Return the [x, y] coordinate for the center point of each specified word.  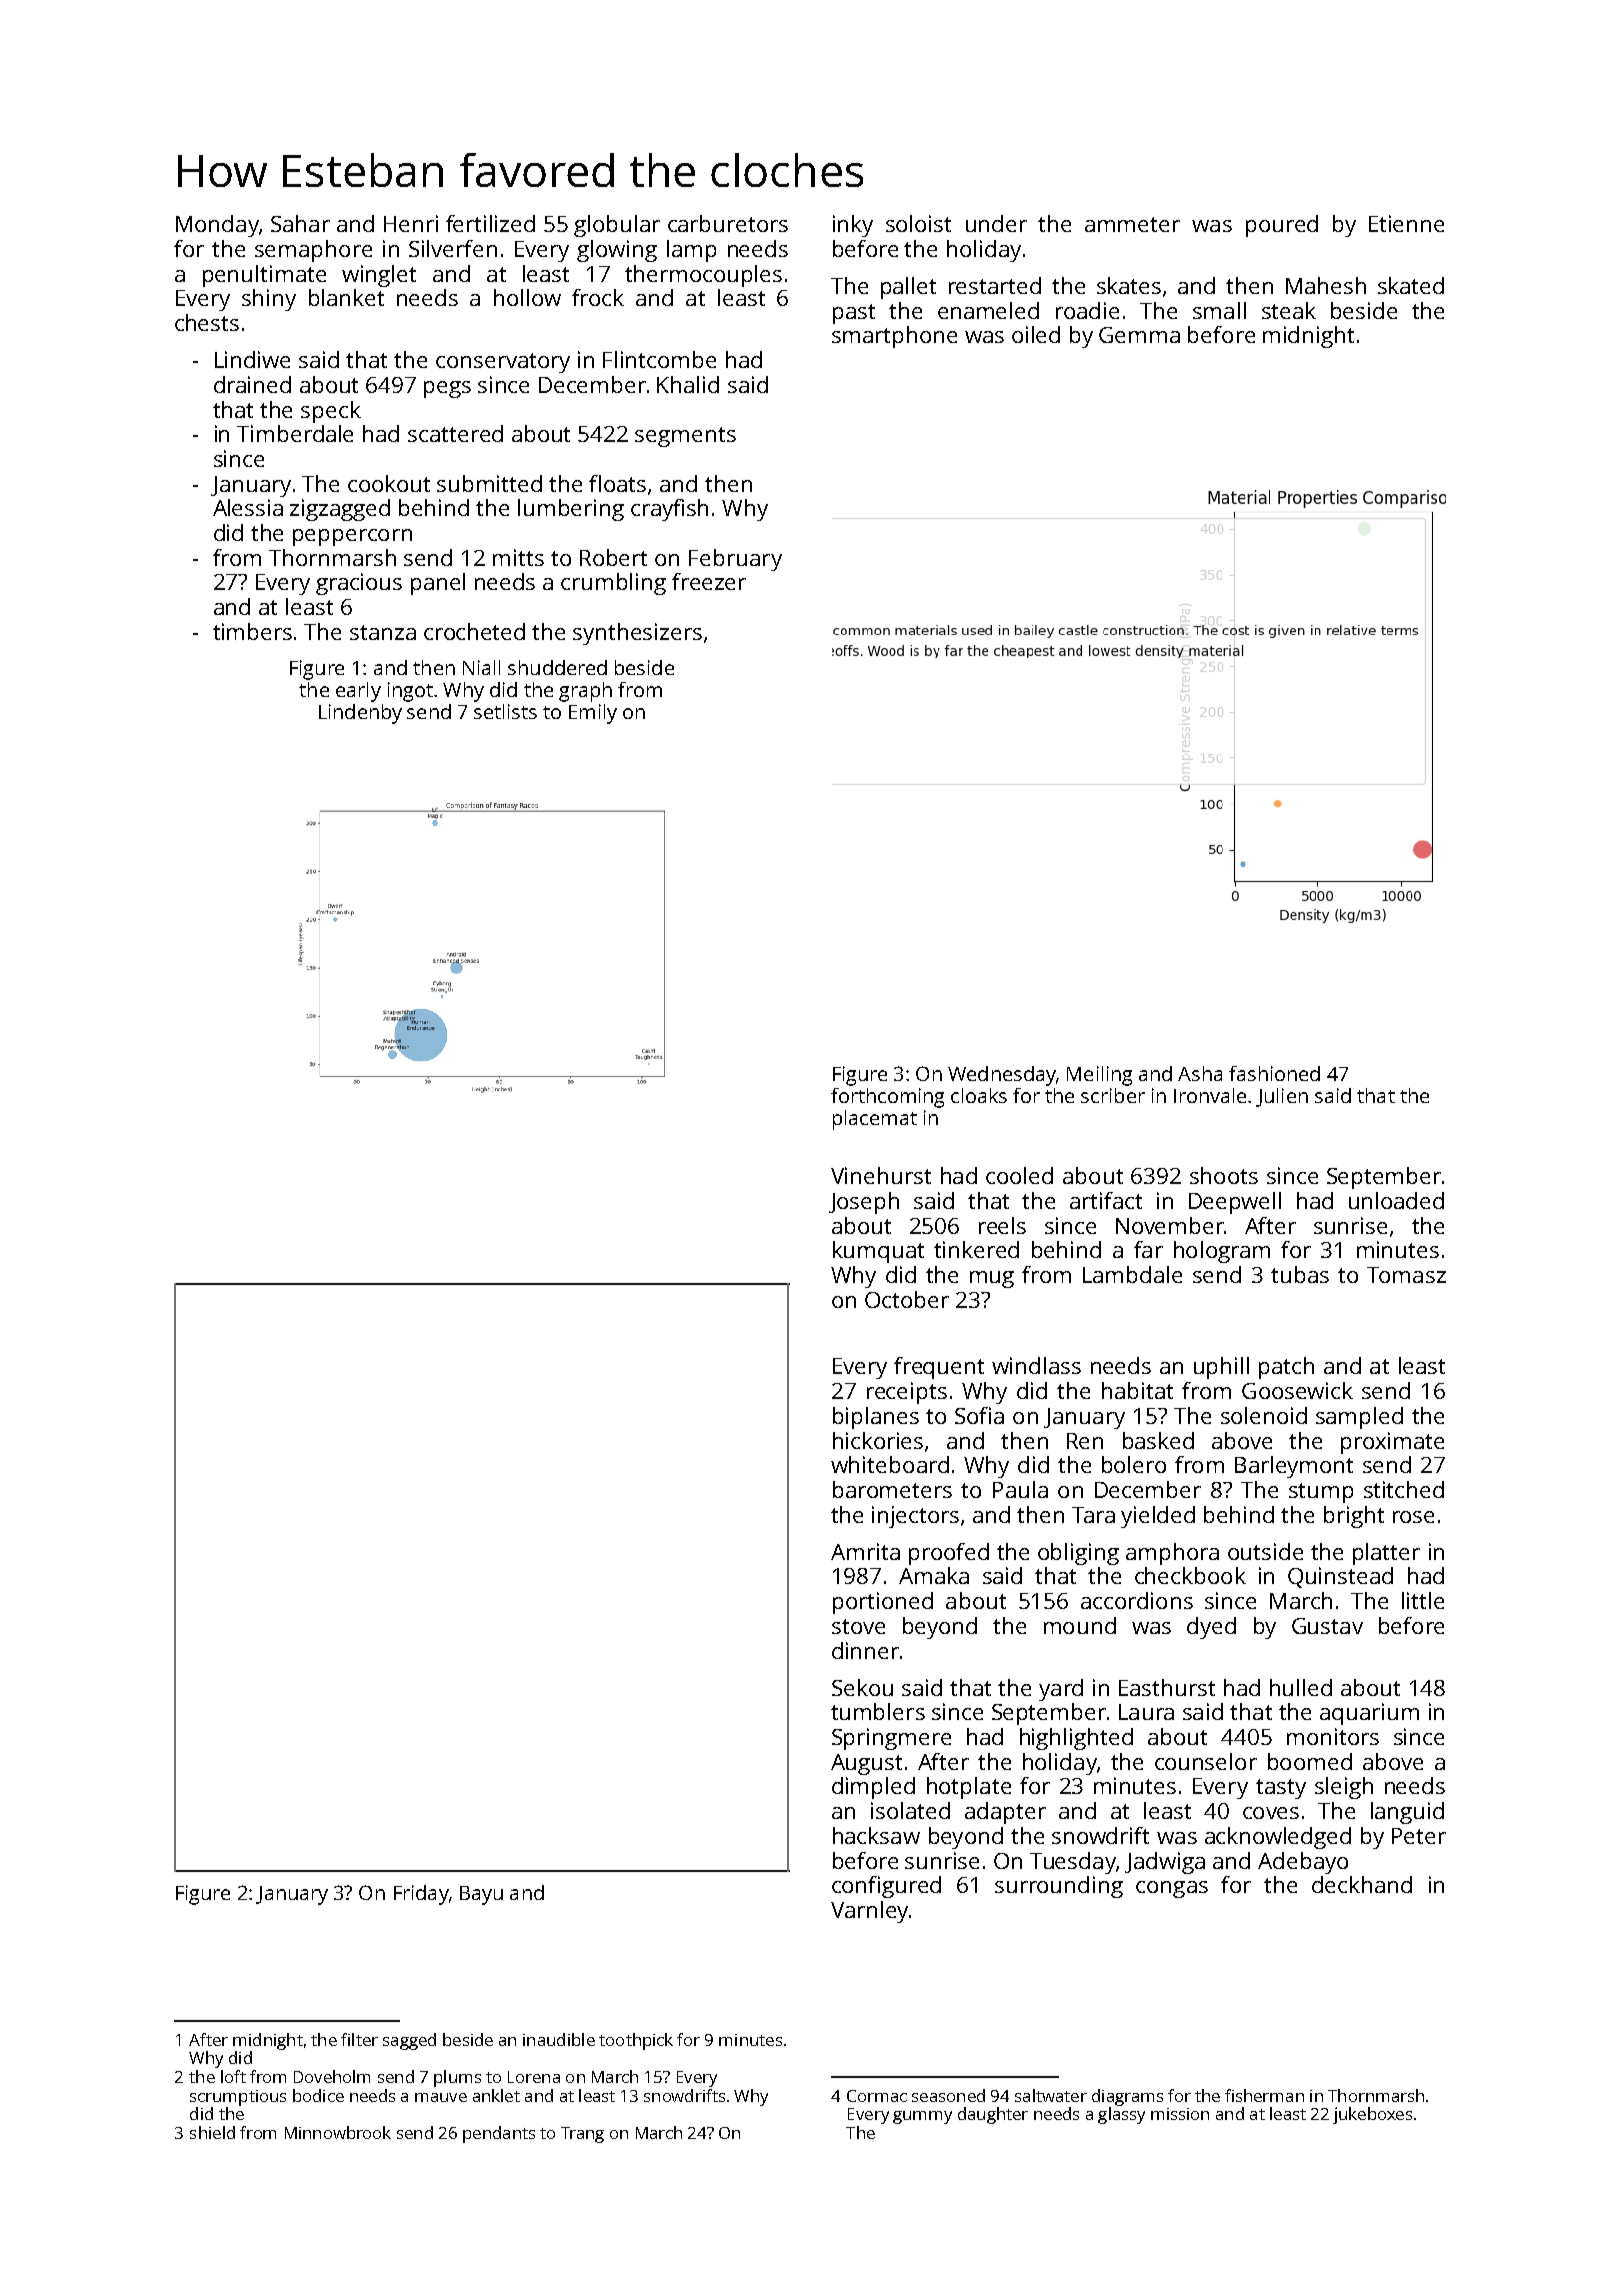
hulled [1301, 1687]
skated [1411, 285]
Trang [582, 2135]
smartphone [894, 337]
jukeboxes [1372, 2115]
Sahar [300, 223]
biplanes [876, 1418]
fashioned [1274, 1073]
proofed [949, 1554]
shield [212, 2132]
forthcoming [887, 1098]
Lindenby [360, 714]
